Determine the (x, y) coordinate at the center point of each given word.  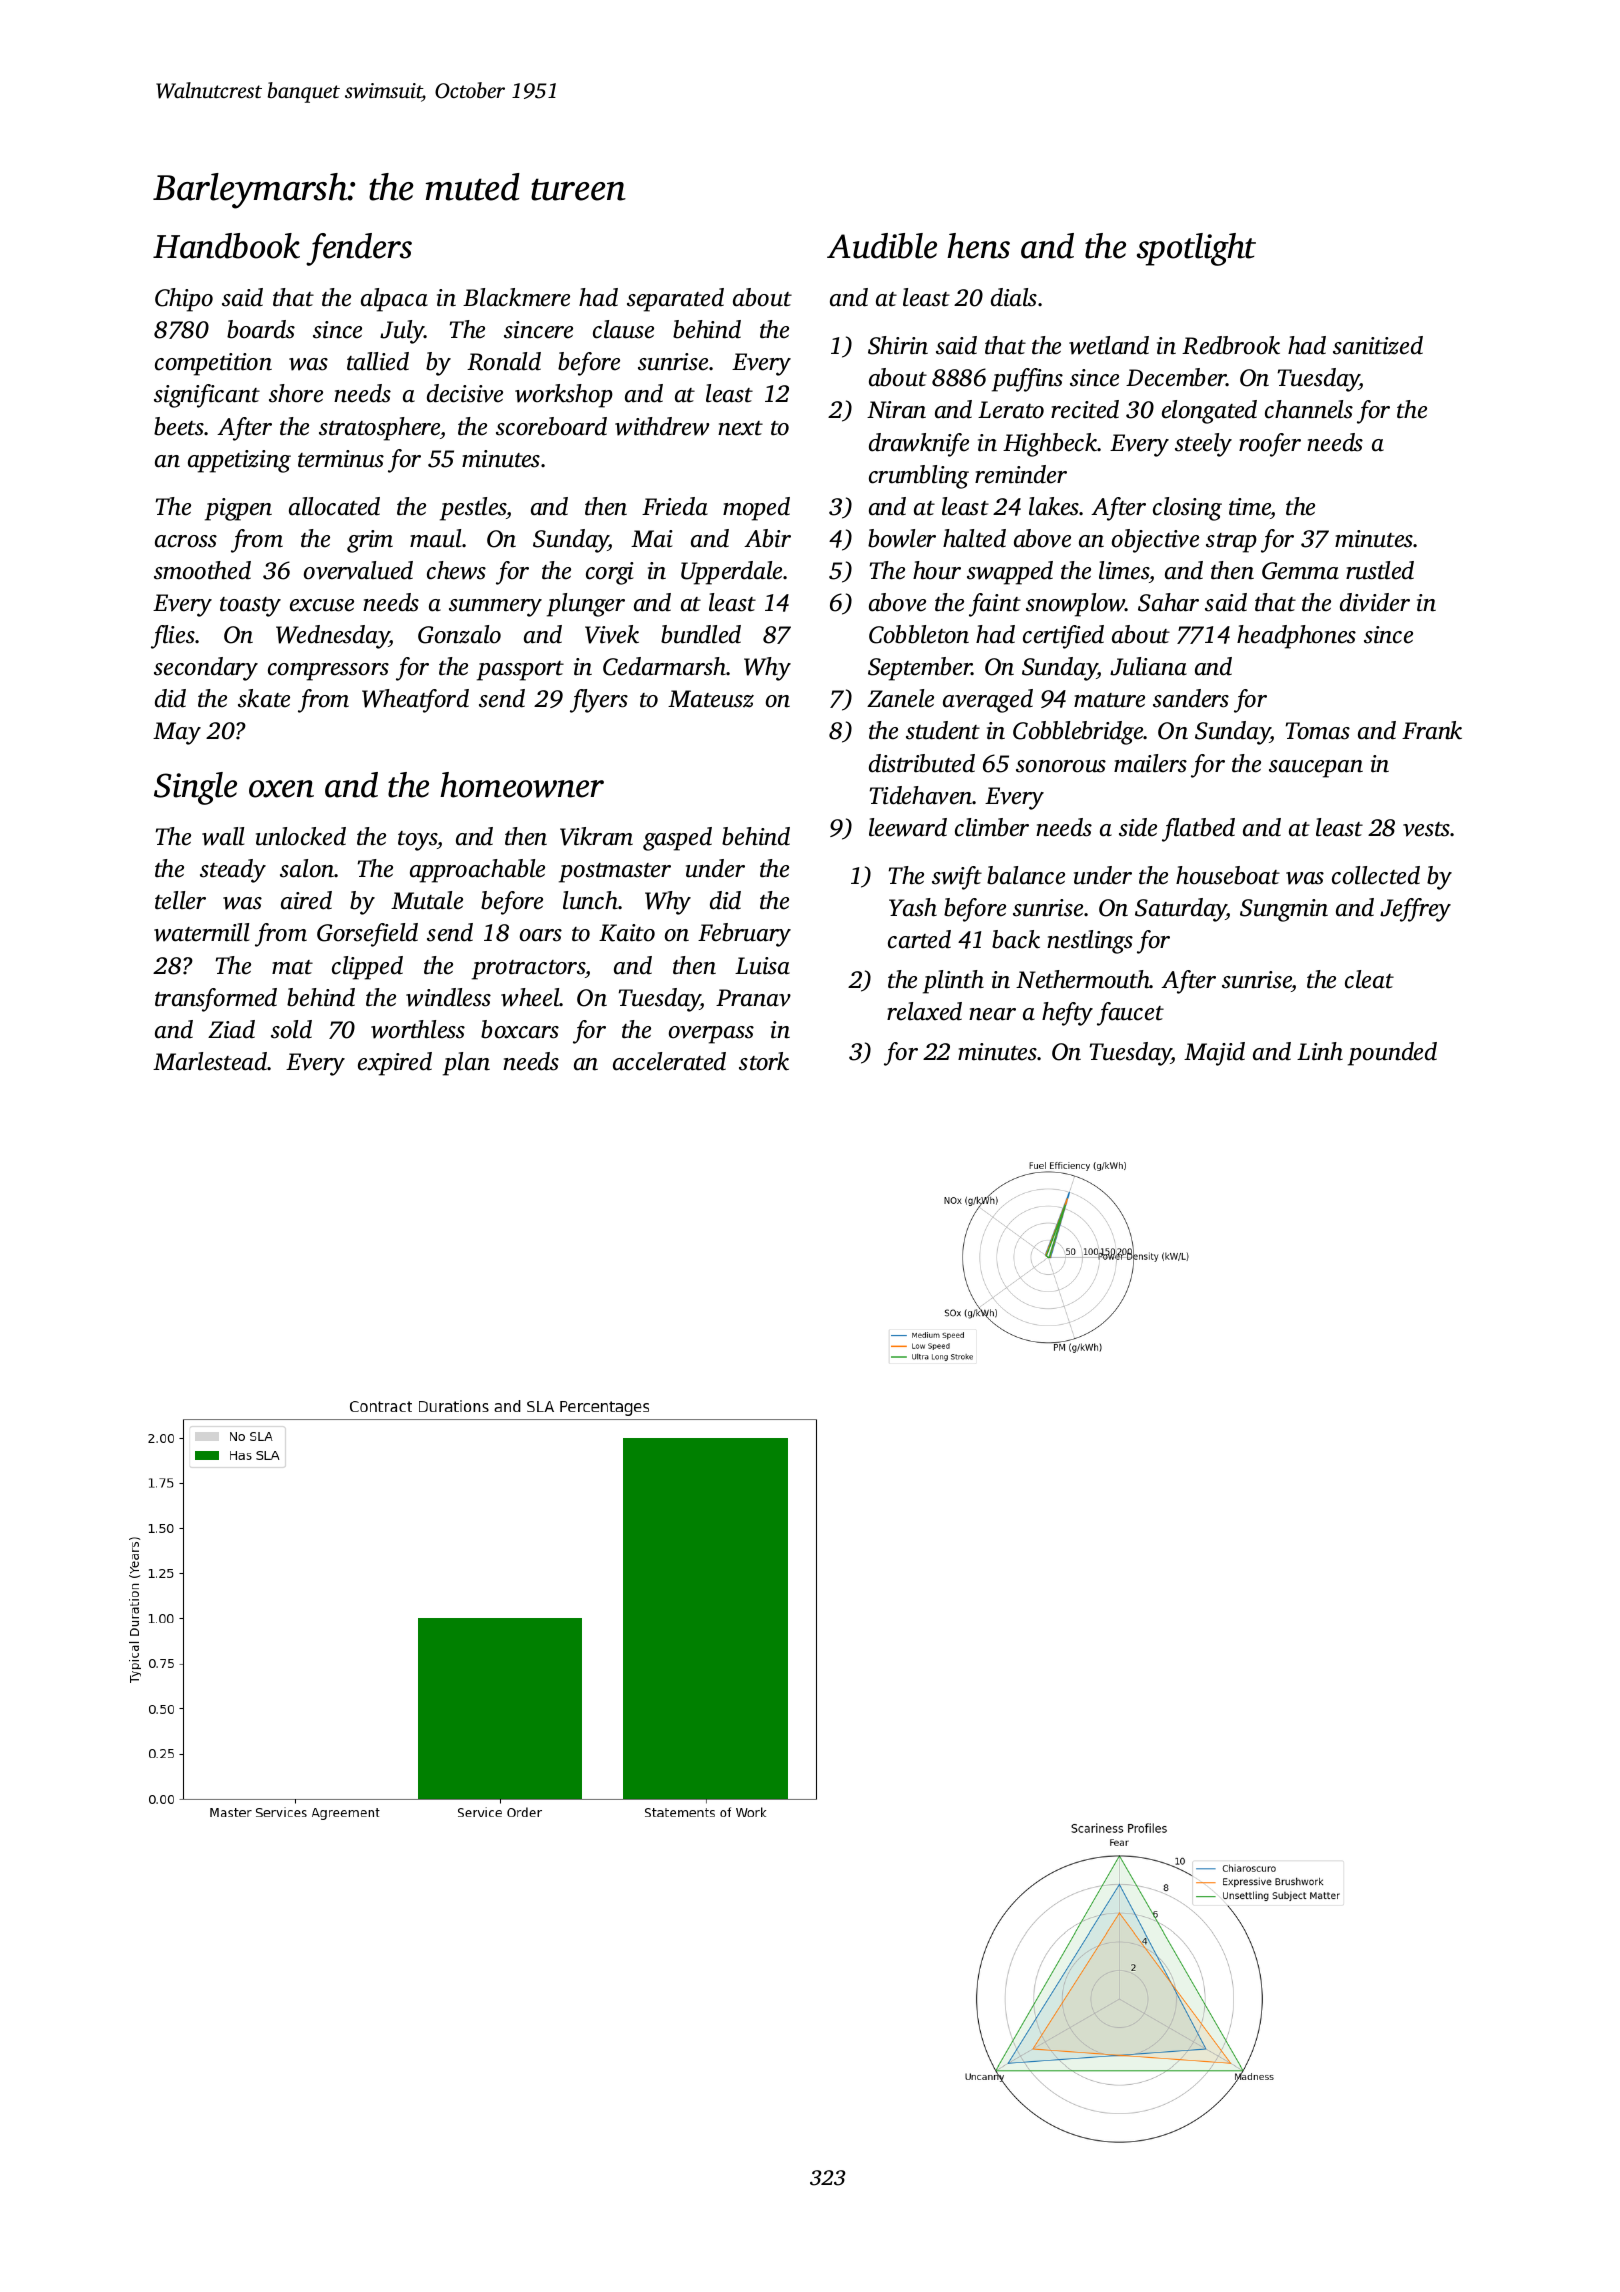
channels (1309, 409)
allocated (334, 506)
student (943, 730)
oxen (281, 789)
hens (978, 246)
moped (756, 509)
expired (395, 1064)
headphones (1296, 637)
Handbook (226, 246)
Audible (882, 246)
